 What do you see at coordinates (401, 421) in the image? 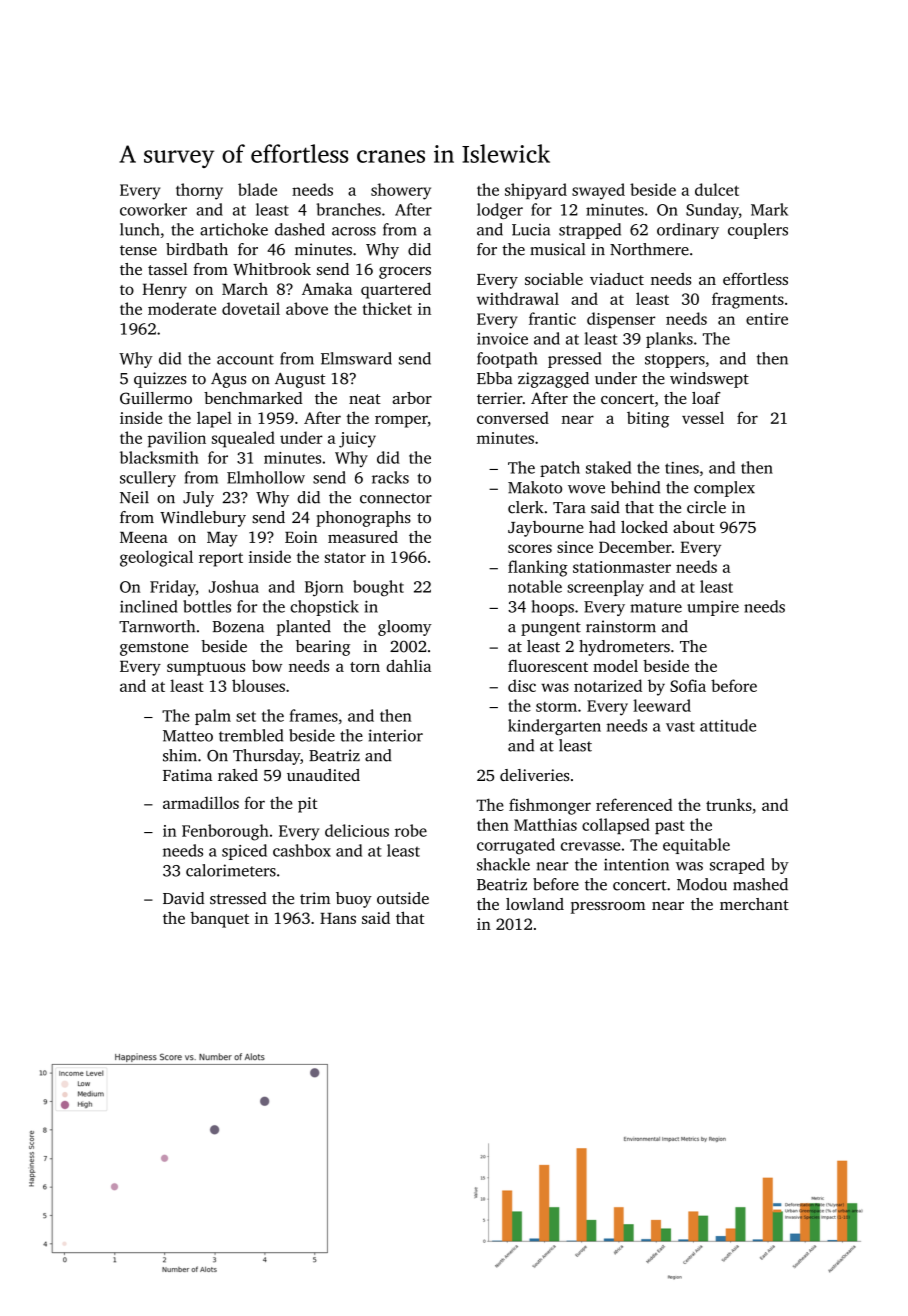
I see `romper` at bounding box center [401, 421].
